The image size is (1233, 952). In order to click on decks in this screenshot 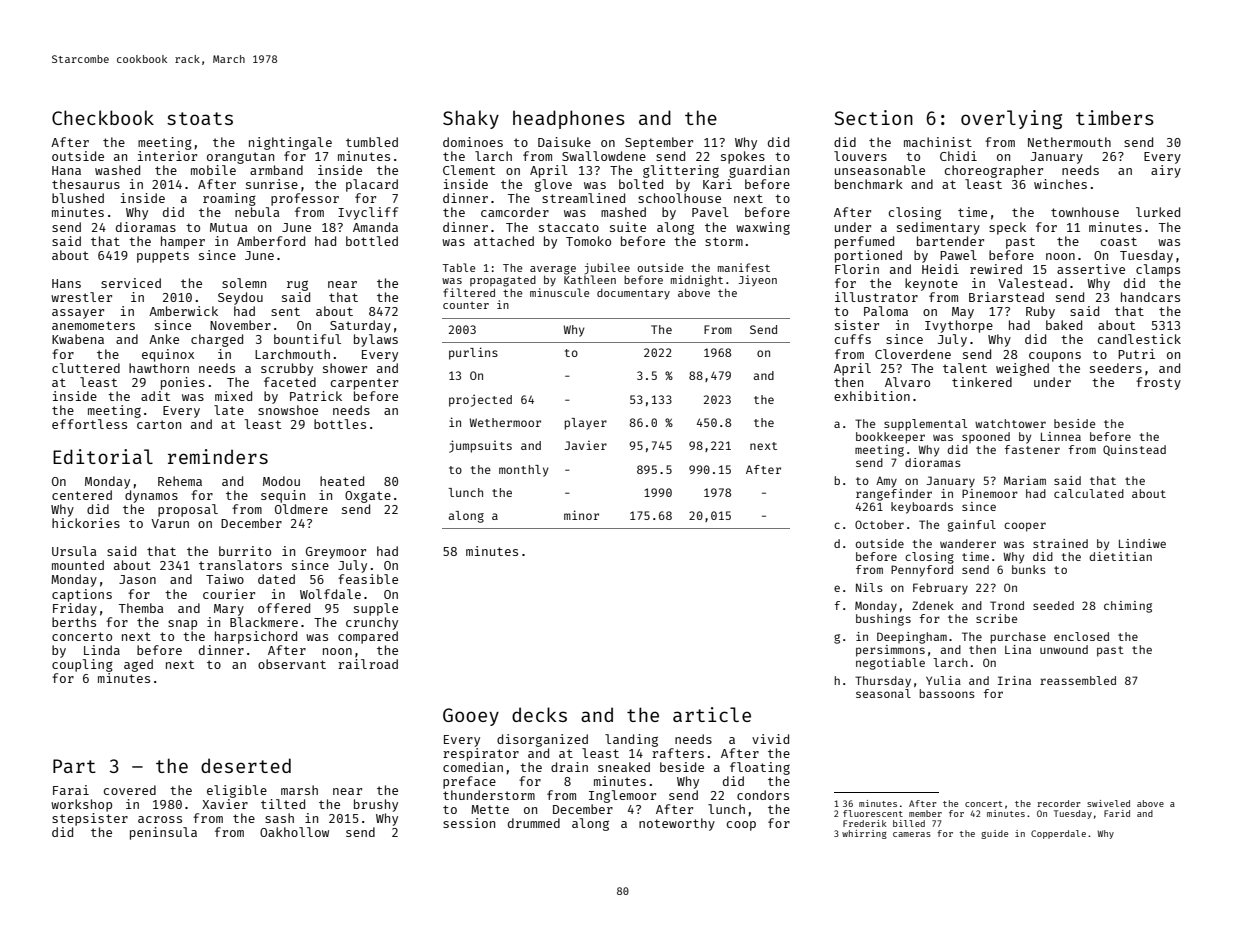, I will do `click(539, 714)`.
